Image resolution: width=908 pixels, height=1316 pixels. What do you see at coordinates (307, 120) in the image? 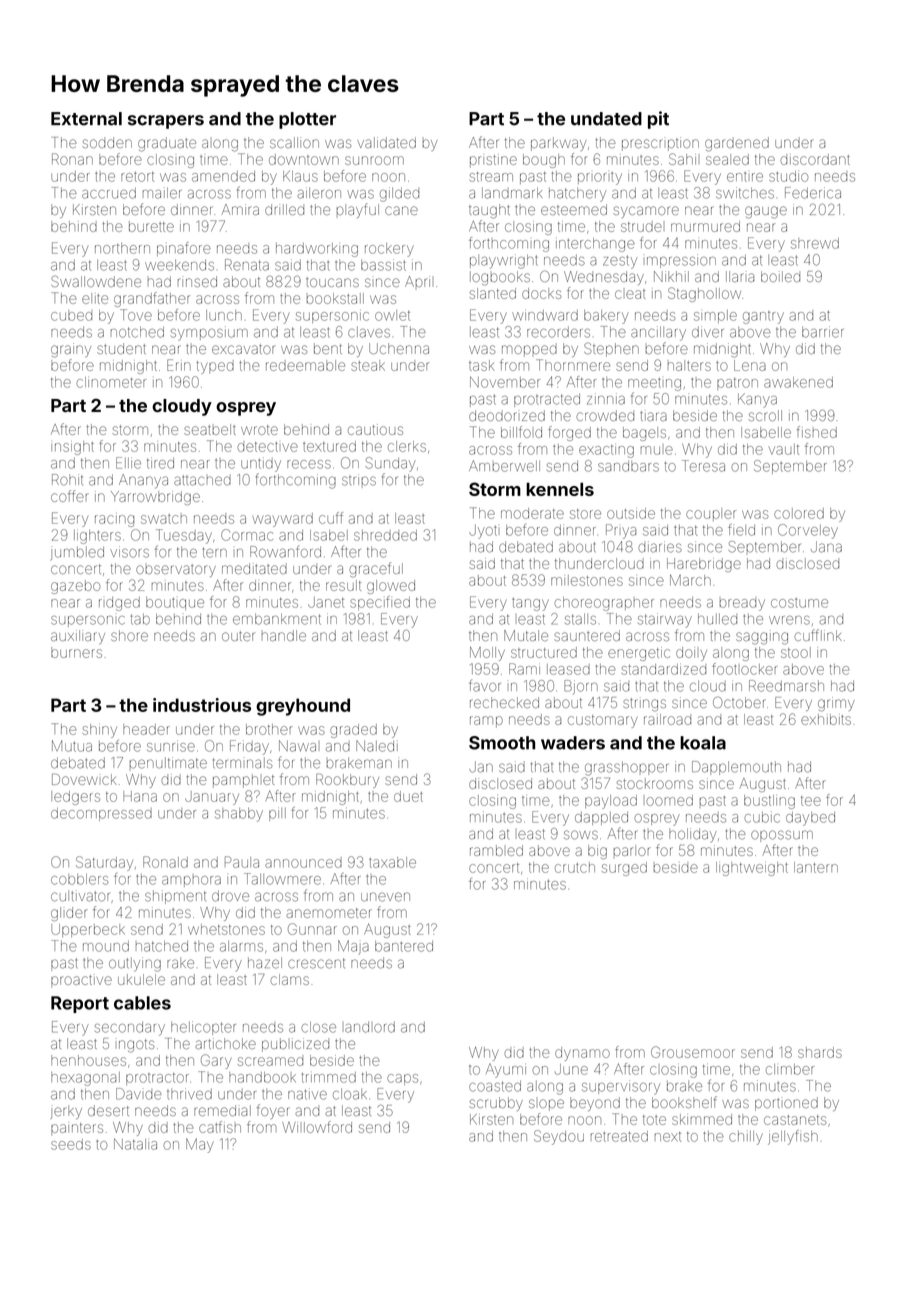
I see `plotter` at bounding box center [307, 120].
